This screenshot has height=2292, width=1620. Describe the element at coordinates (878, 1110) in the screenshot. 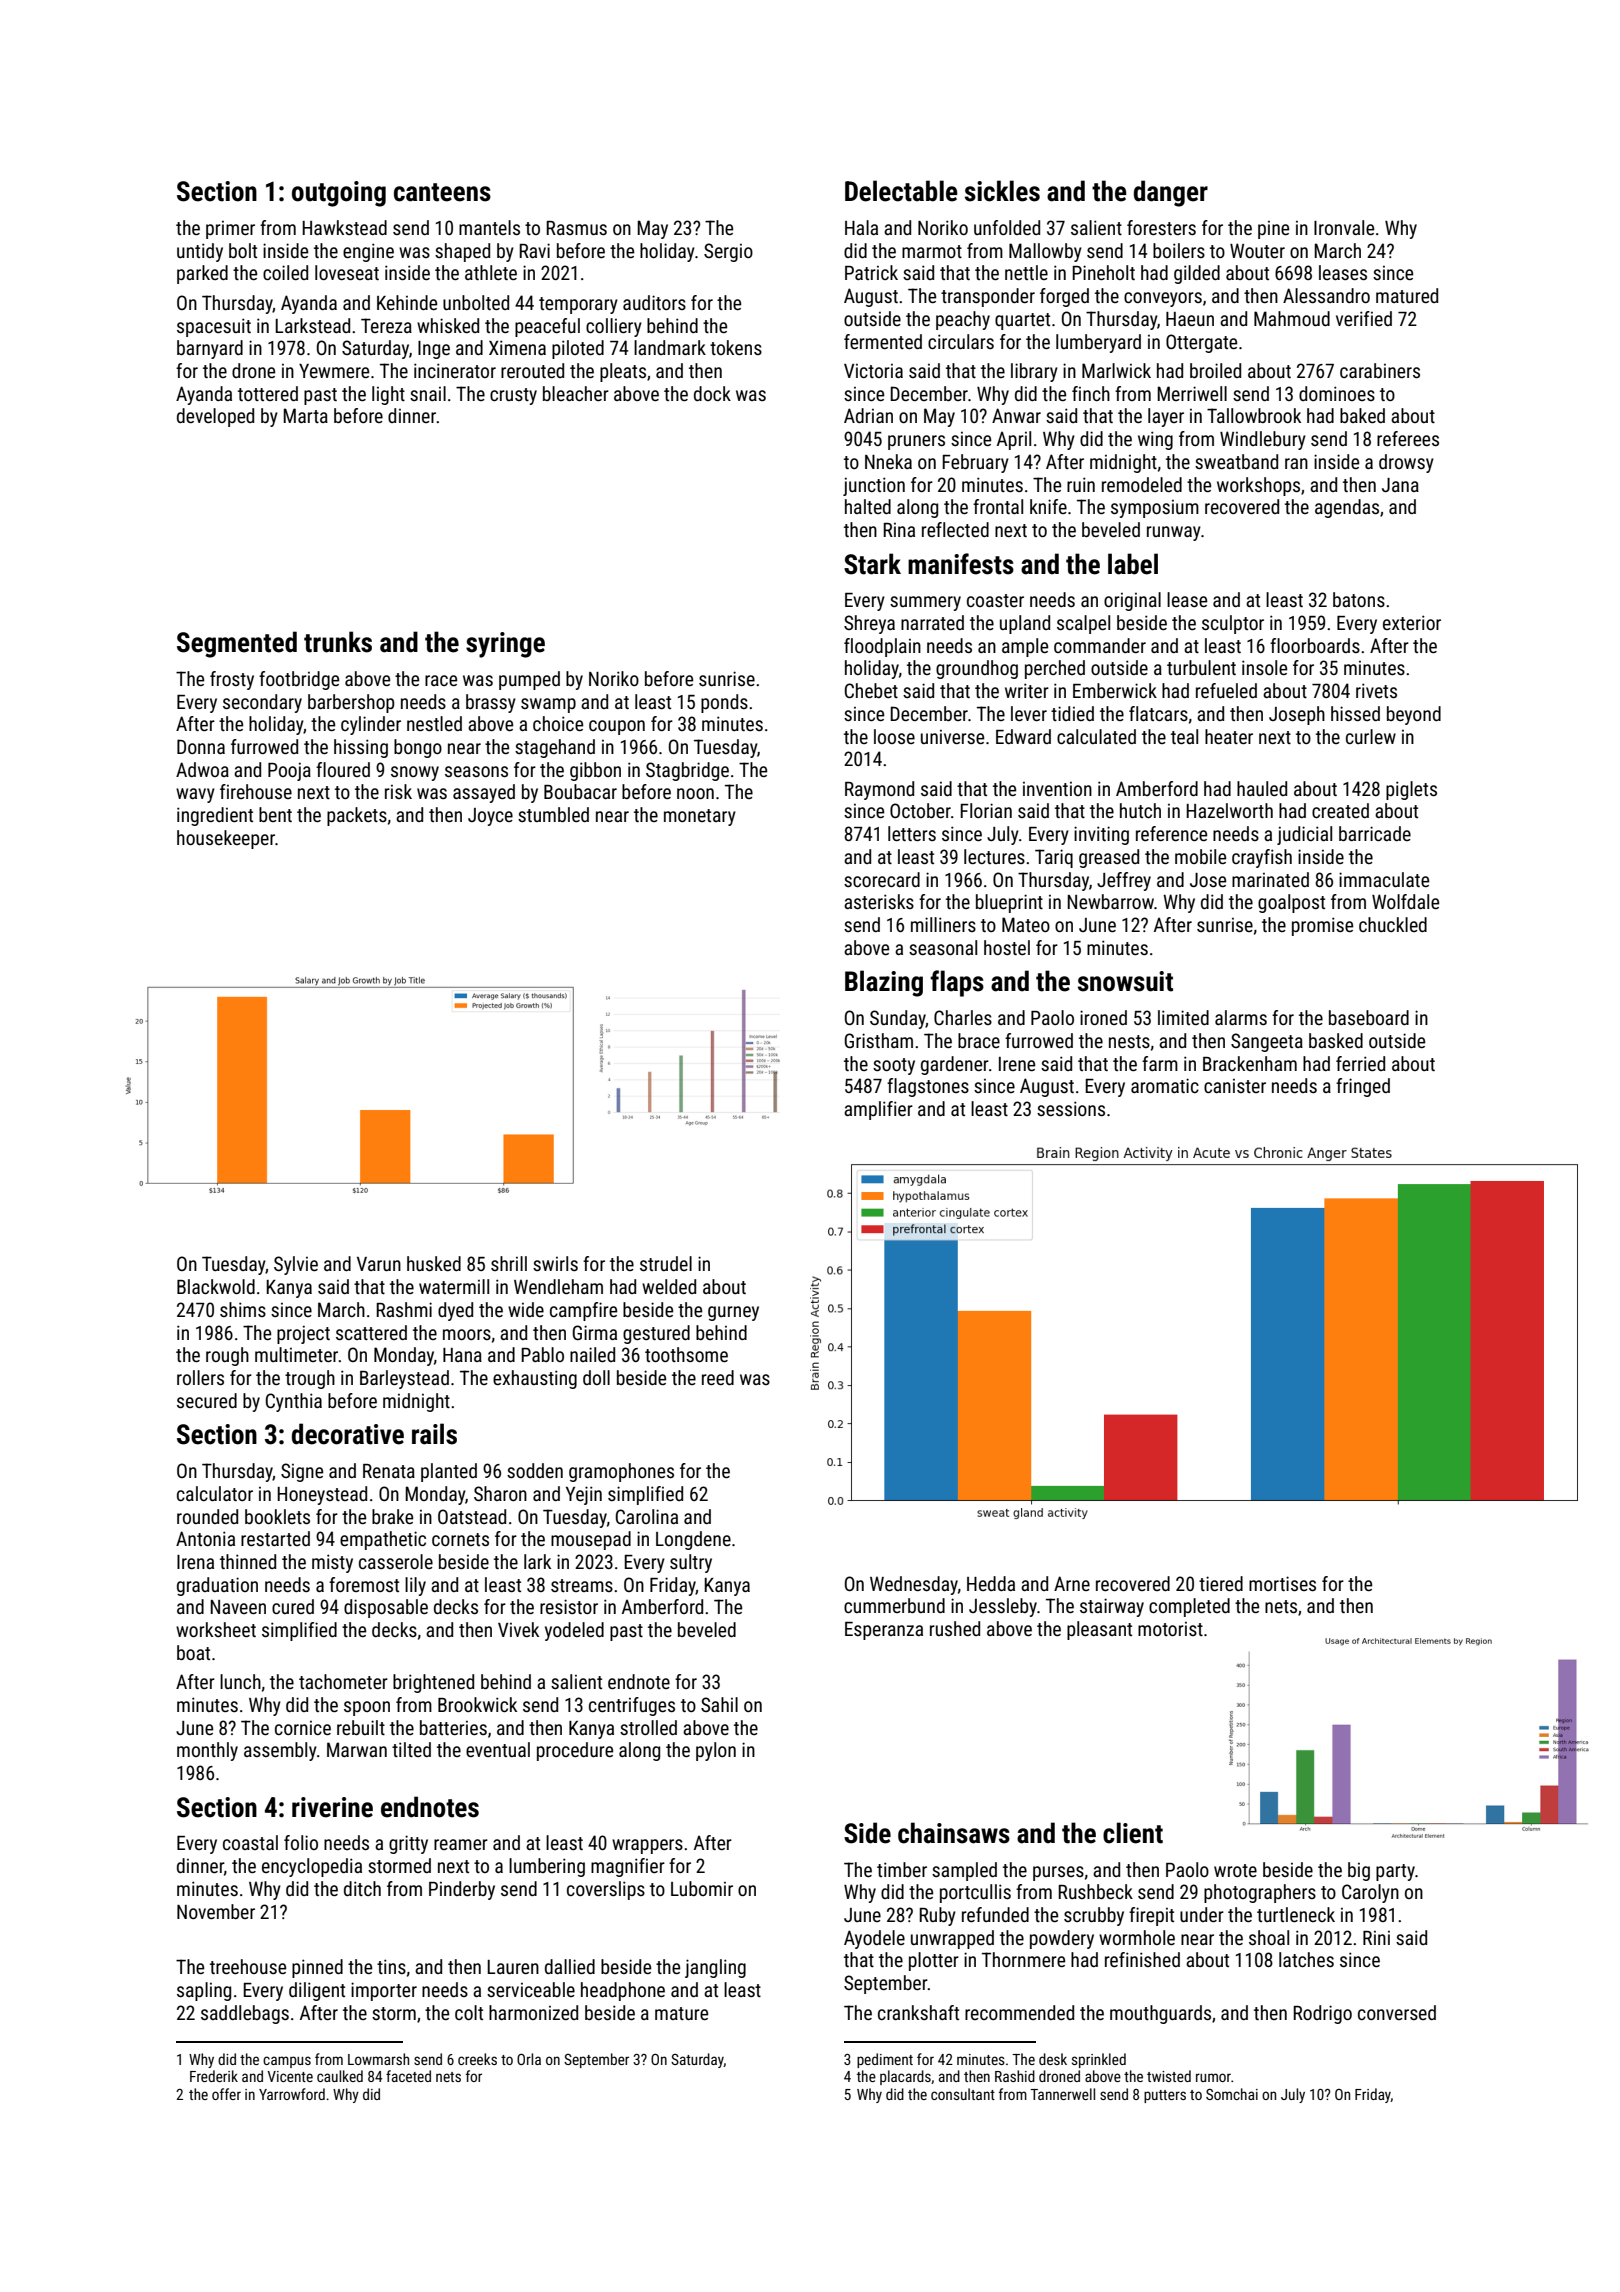

I see `amplifier` at that location.
